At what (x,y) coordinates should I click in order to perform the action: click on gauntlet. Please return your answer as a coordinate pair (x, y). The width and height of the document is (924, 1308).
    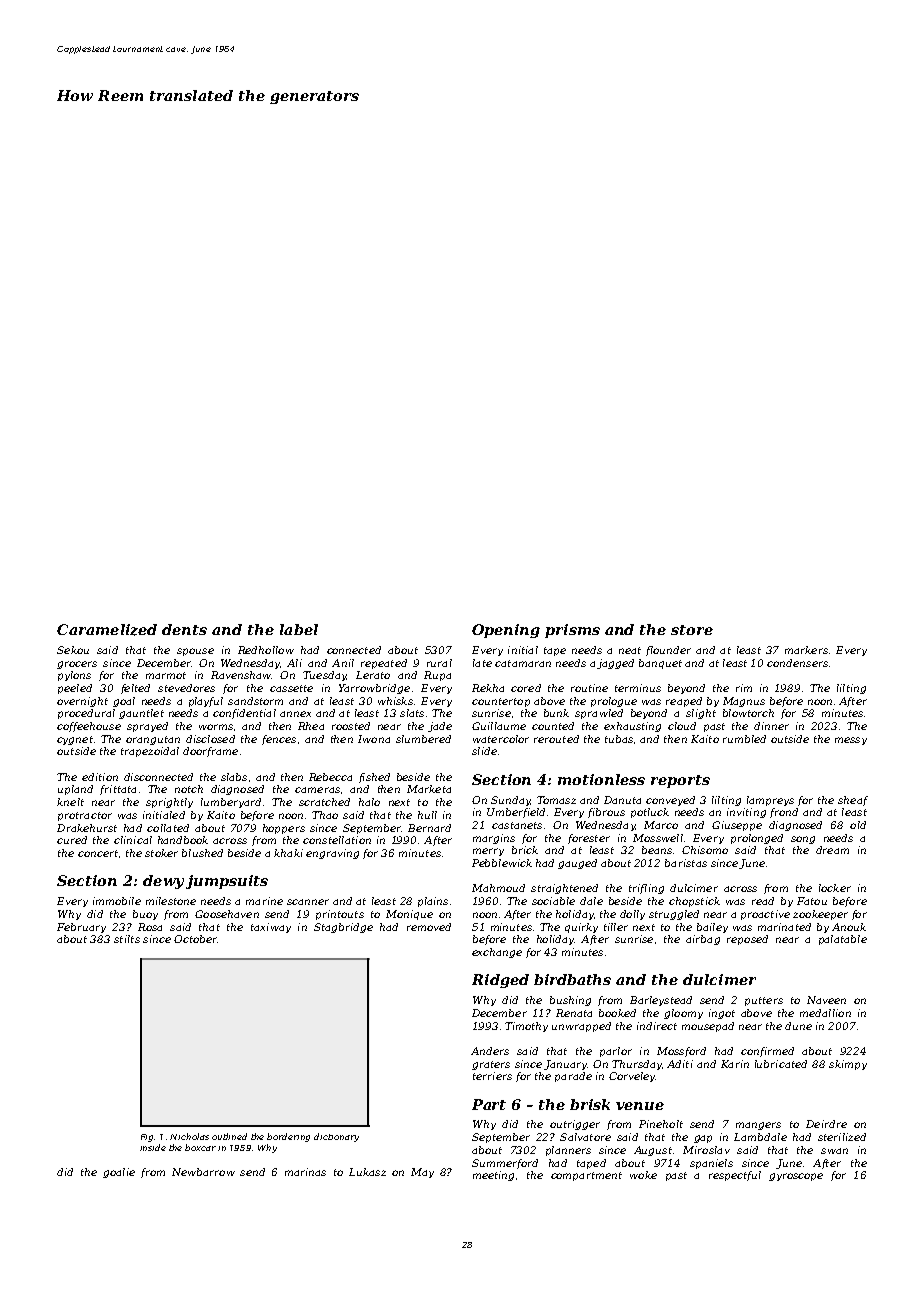
    Looking at the image, I should click on (141, 714).
